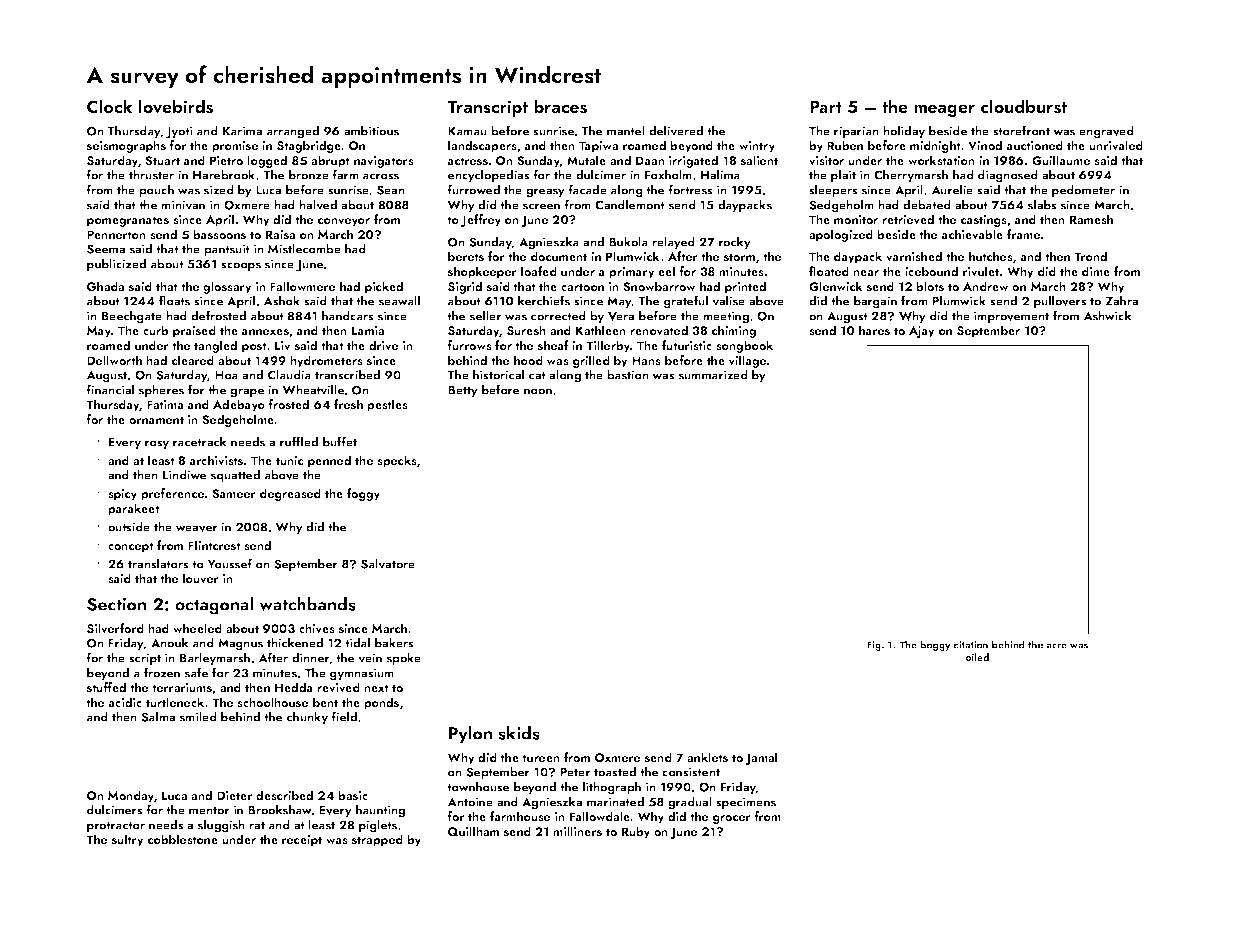  What do you see at coordinates (377, 840) in the screenshot?
I see `strapped` at bounding box center [377, 840].
